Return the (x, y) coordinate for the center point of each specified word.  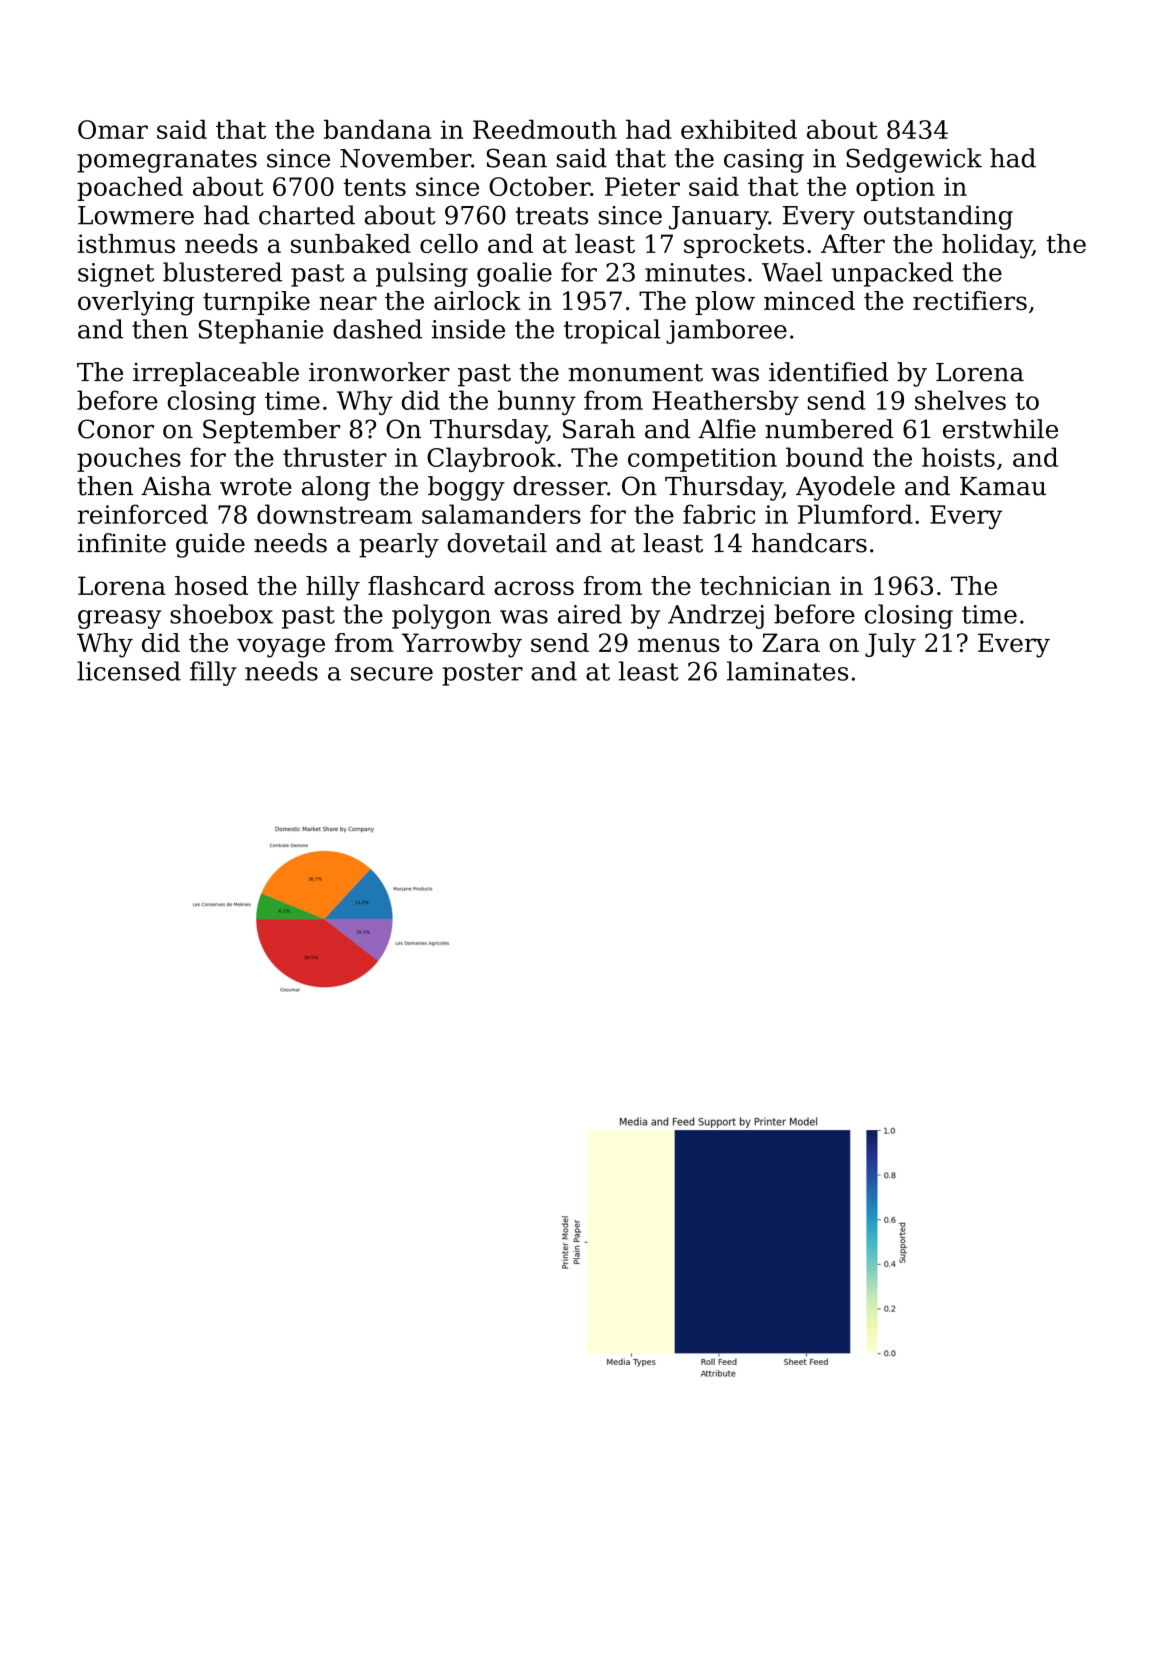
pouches (129, 459)
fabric (719, 514)
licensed (129, 671)
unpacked (892, 274)
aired (590, 614)
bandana (377, 129)
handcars (809, 543)
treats (552, 216)
